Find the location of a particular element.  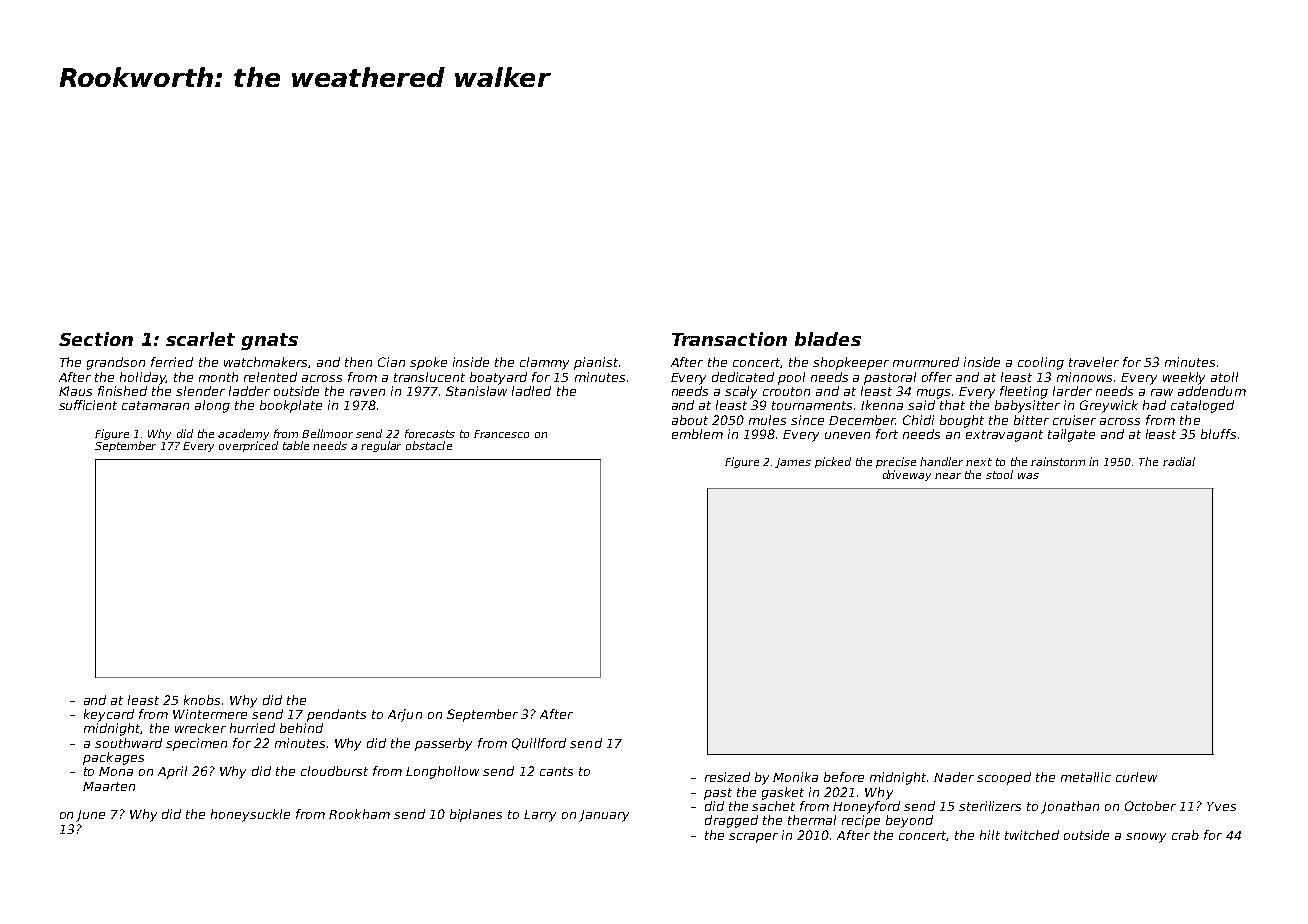

knobs is located at coordinates (202, 700).
